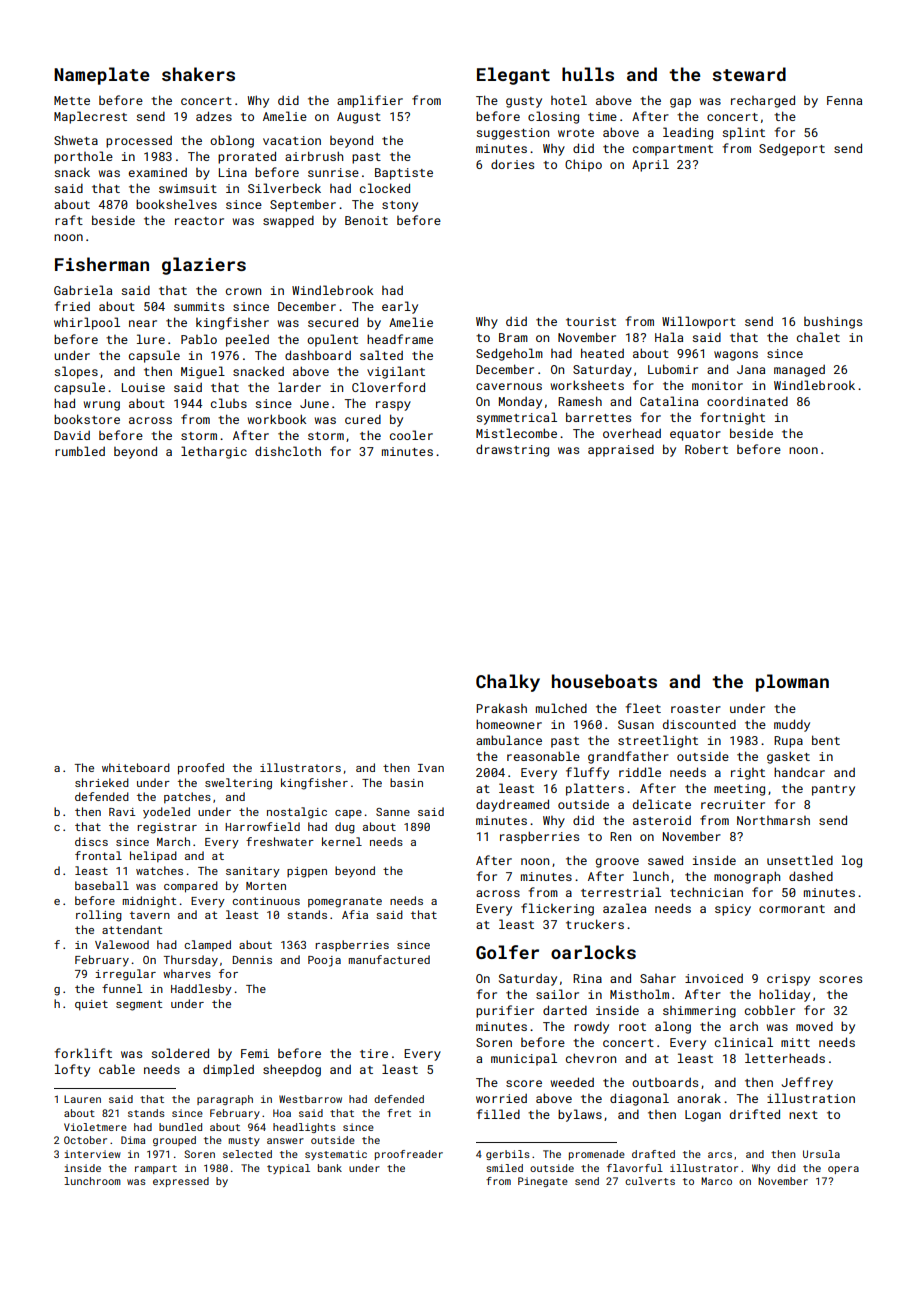  Describe the element at coordinates (139, 142) in the screenshot. I see `processed` at that location.
